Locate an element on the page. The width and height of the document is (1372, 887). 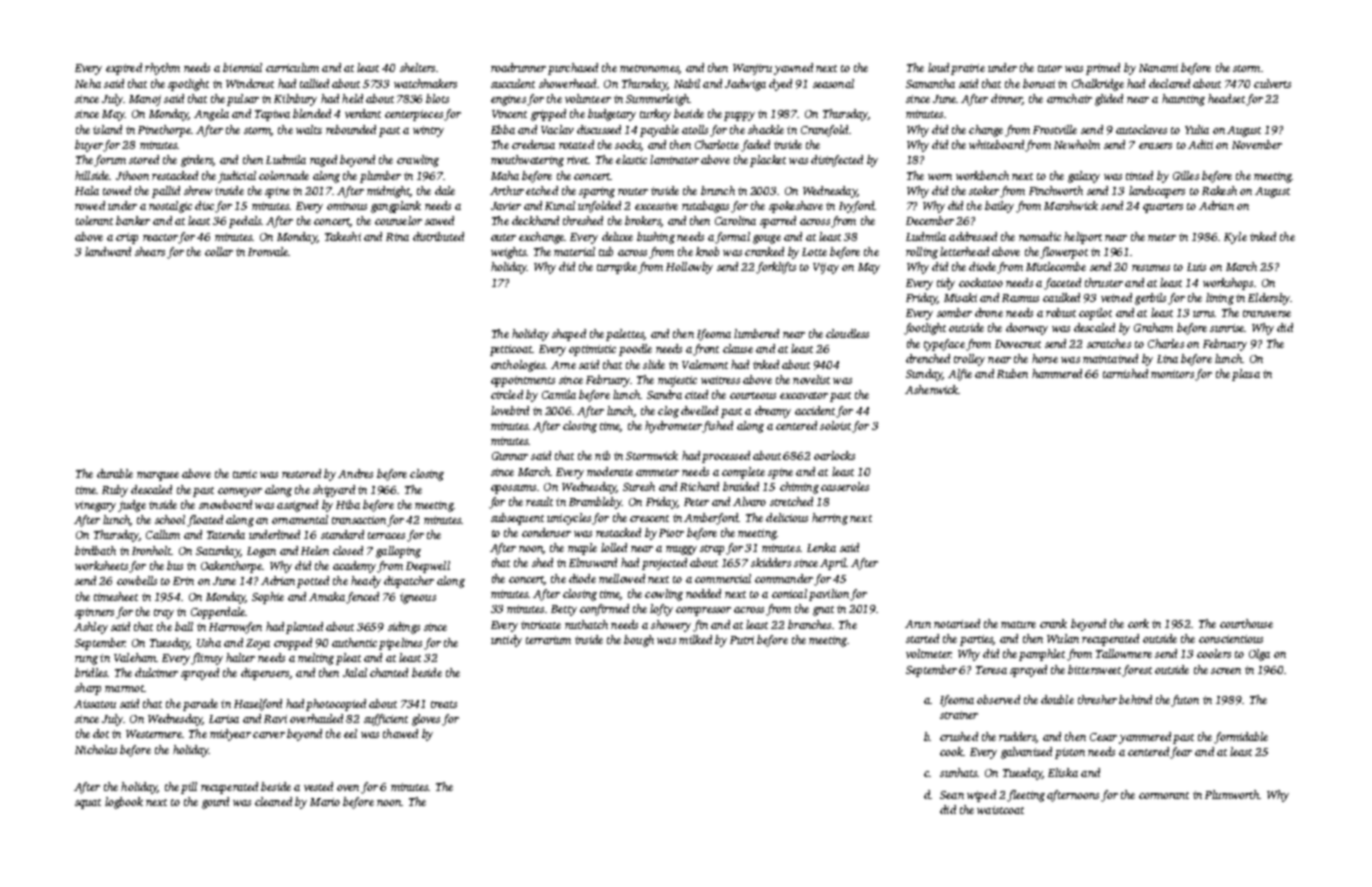
Kyle is located at coordinates (1235, 238).
